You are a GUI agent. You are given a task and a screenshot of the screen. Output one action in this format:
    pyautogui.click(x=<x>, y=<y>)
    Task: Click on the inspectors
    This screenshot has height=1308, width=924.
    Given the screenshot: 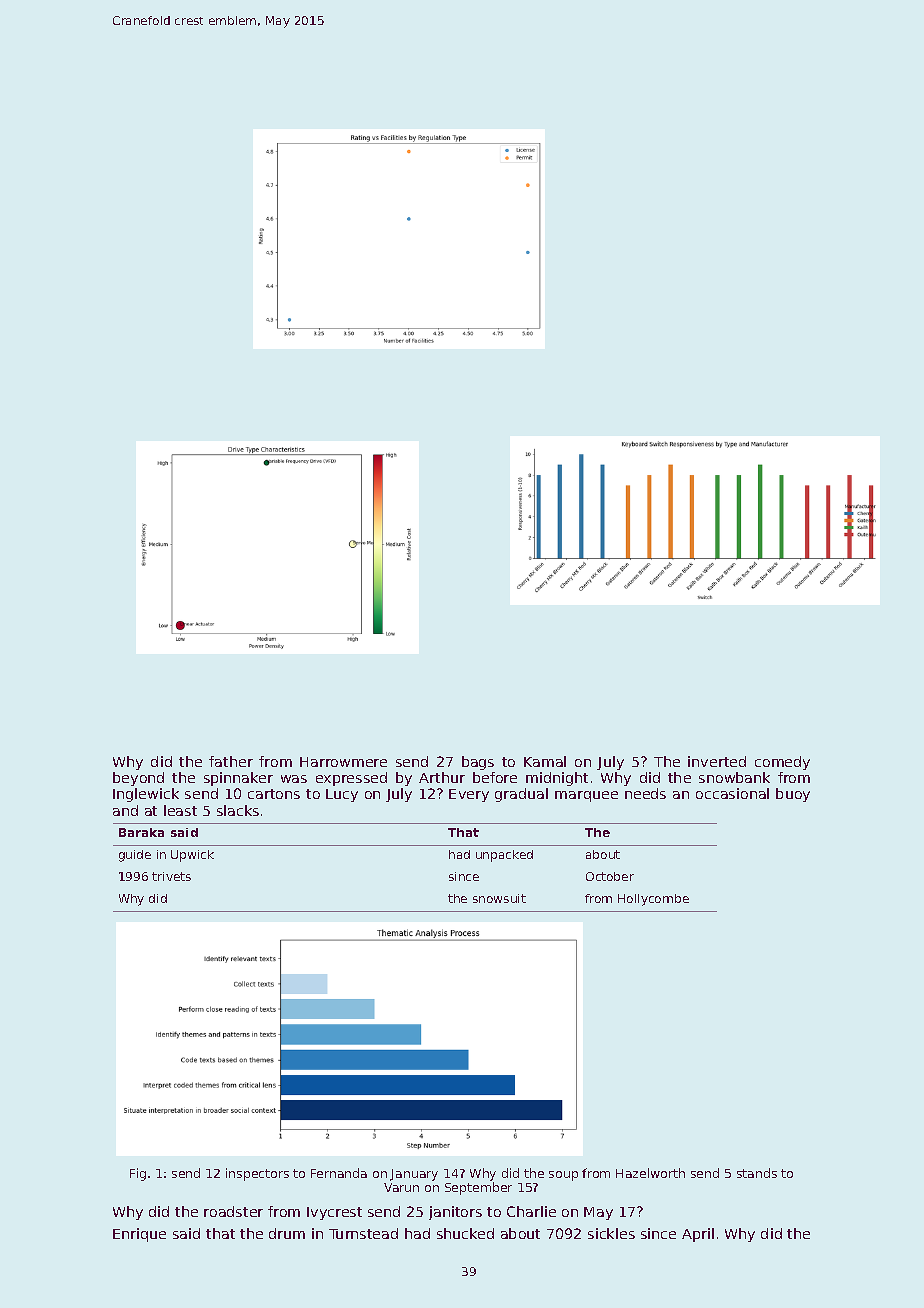 What is the action you would take?
    pyautogui.click(x=257, y=1174)
